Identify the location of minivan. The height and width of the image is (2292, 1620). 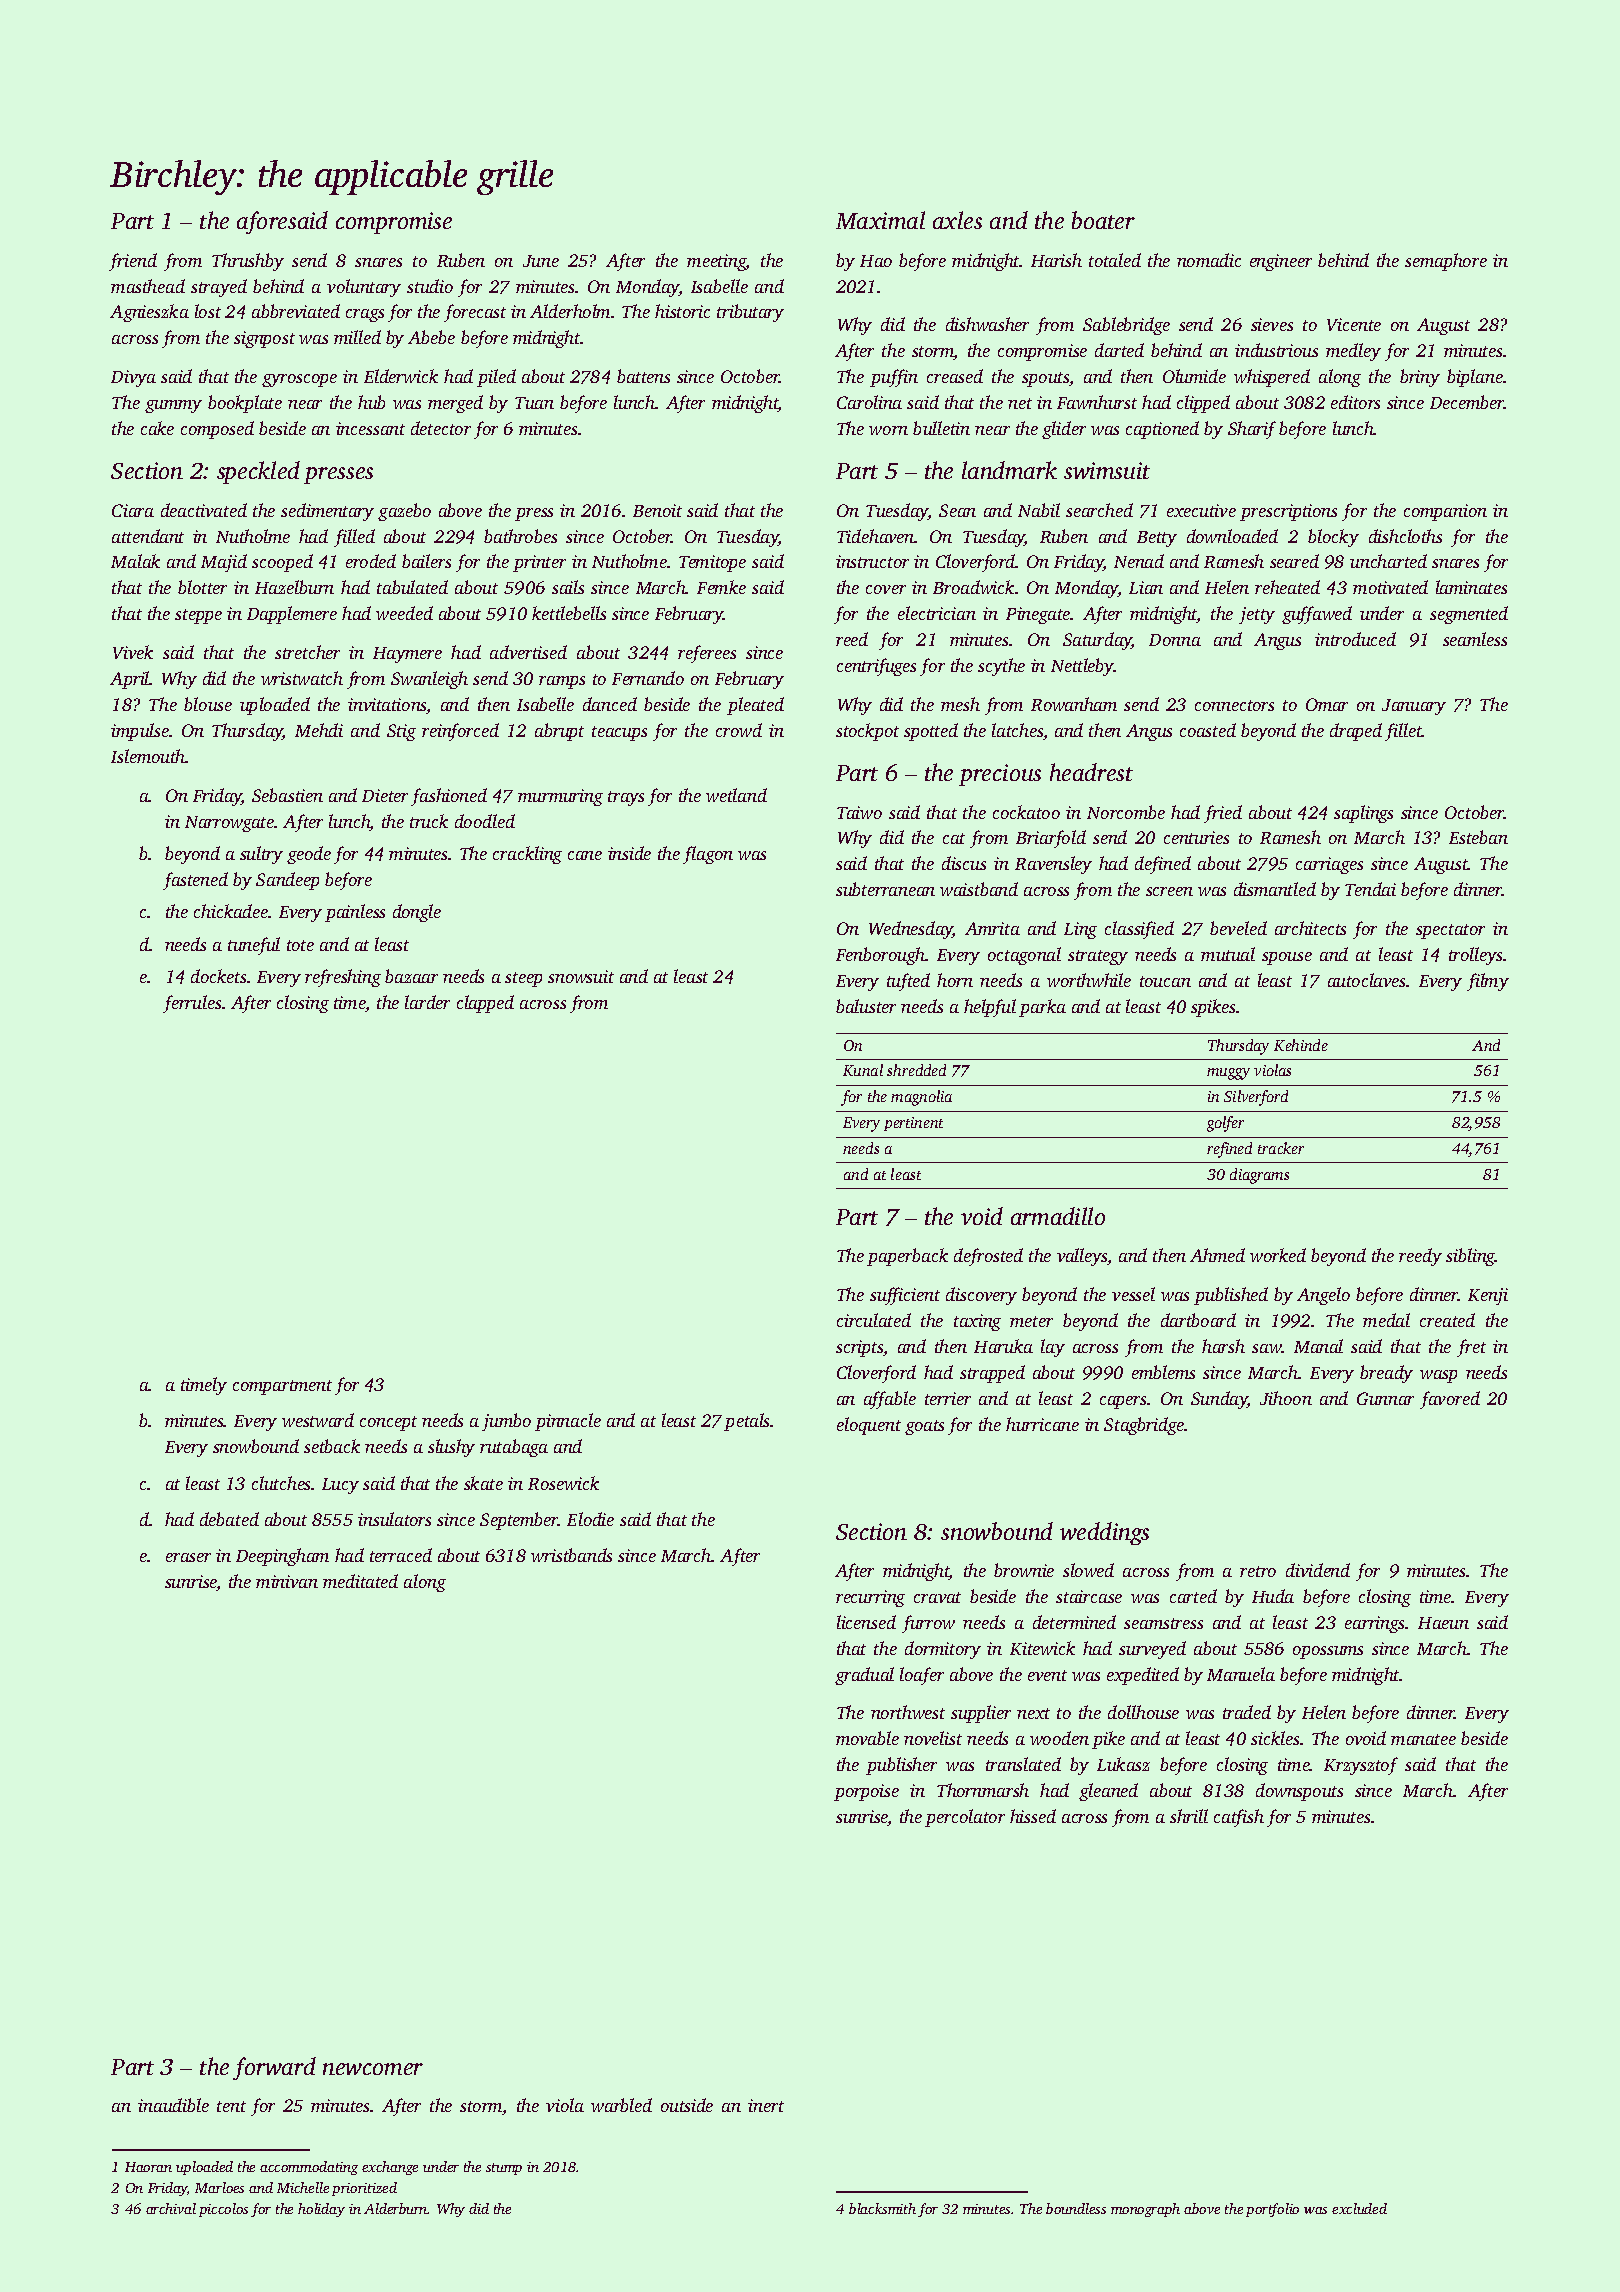
(287, 1581).
